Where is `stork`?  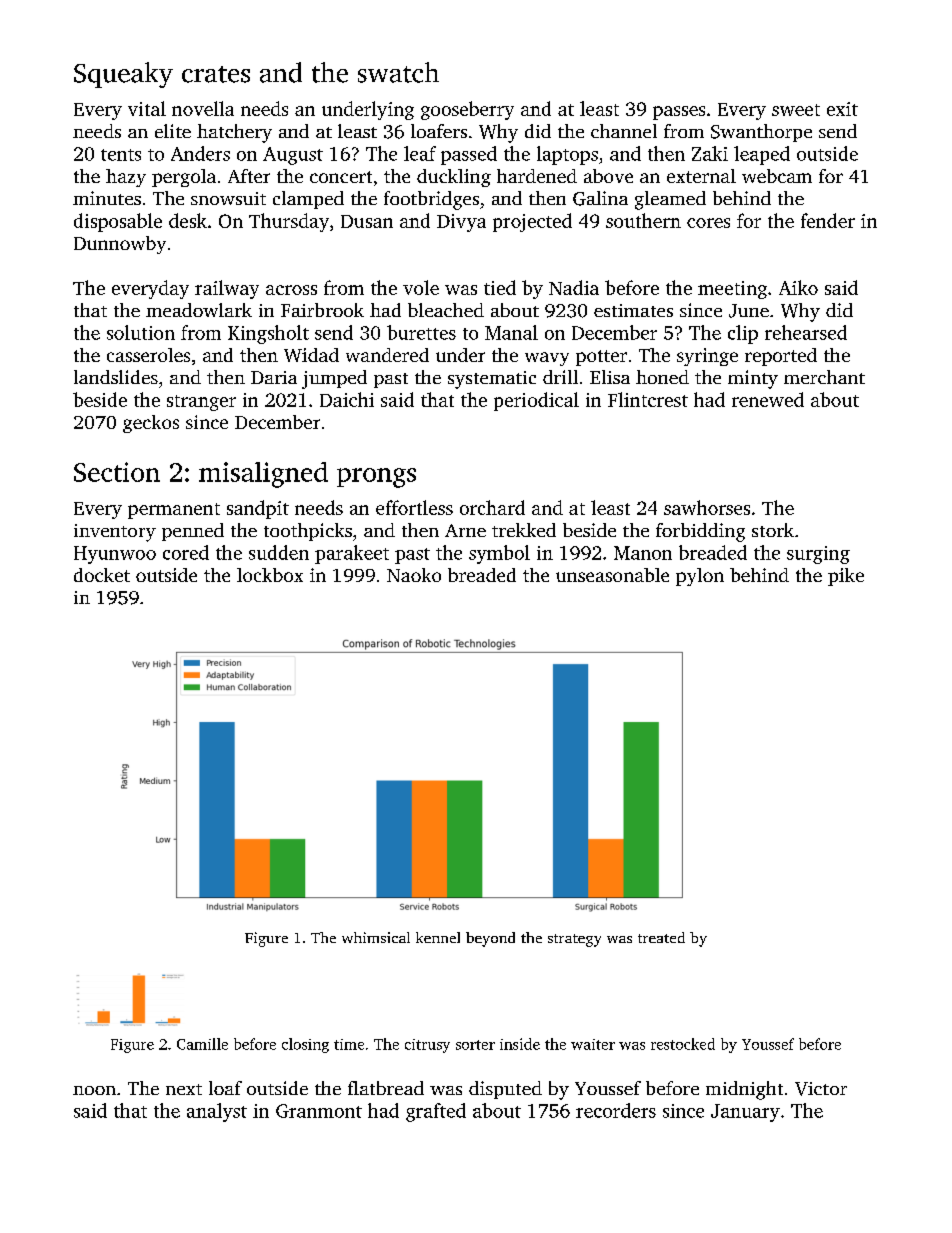
stork is located at coordinates (773, 530).
